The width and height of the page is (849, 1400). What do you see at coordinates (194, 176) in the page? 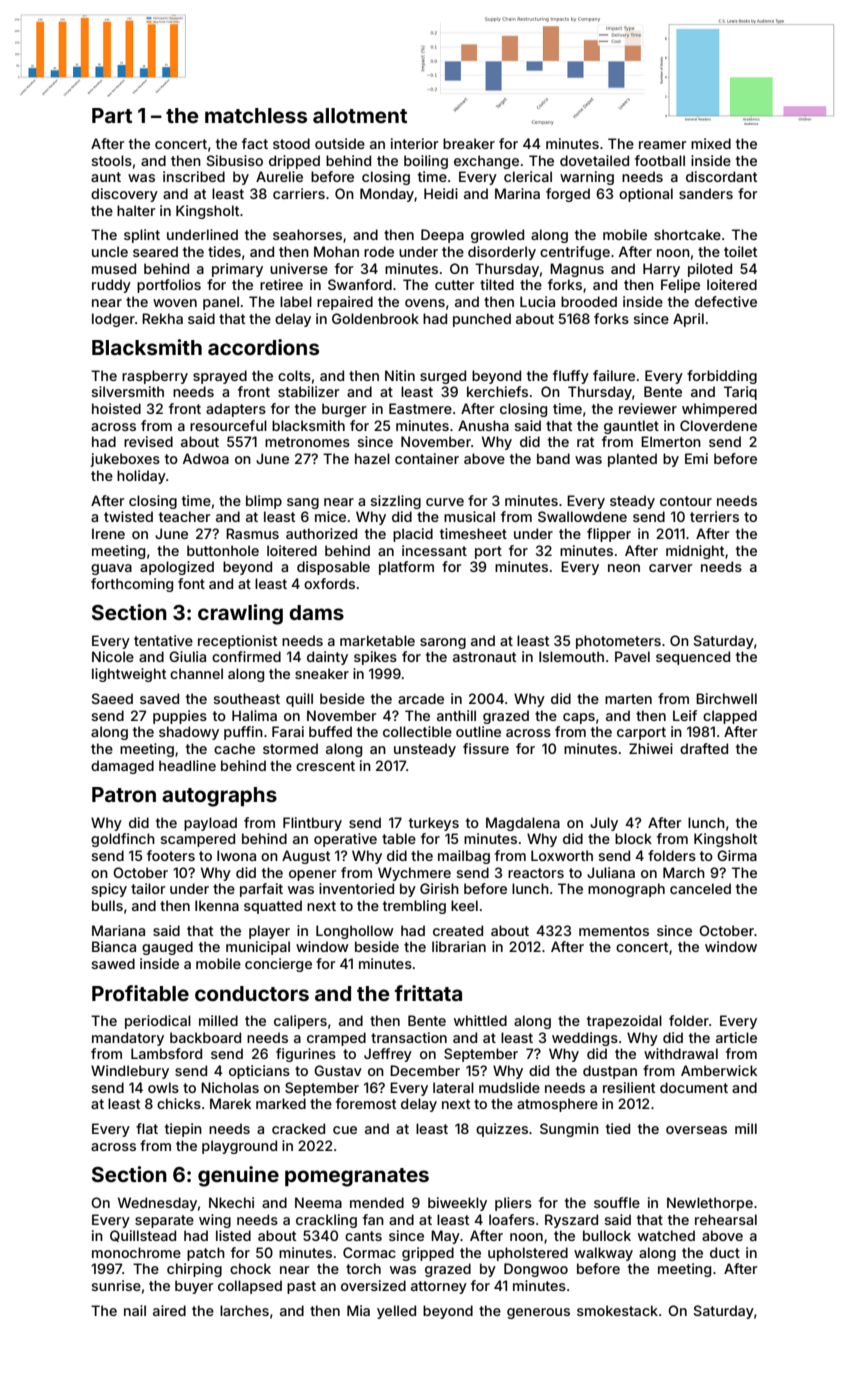
I see `inscribed` at bounding box center [194, 176].
